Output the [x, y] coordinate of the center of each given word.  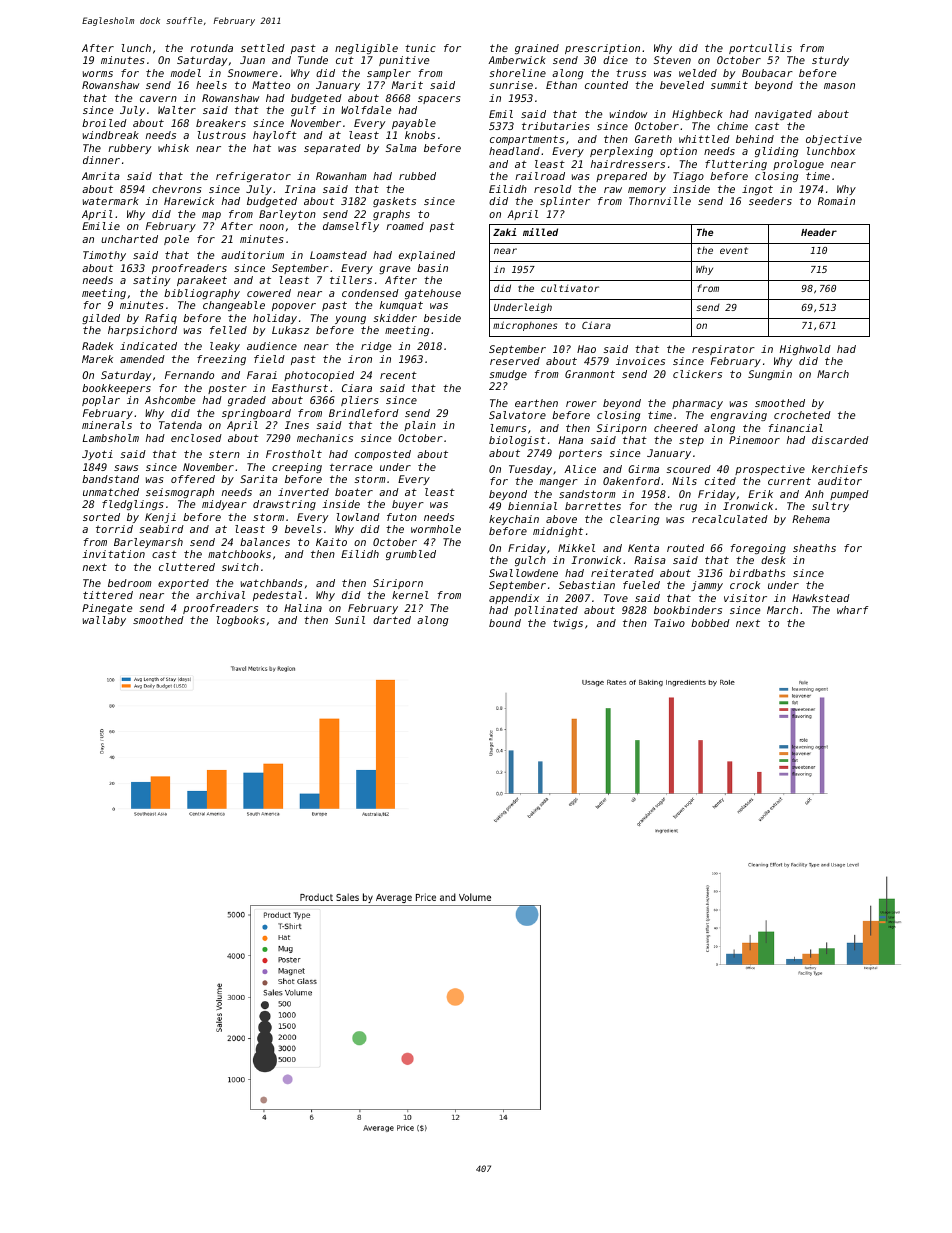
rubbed [417, 176]
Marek [97, 359]
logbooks [241, 621]
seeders [770, 201]
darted [392, 620]
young [350, 320]
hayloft [275, 136]
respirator [723, 350]
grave [394, 270]
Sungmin [770, 375]
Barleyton [287, 215]
